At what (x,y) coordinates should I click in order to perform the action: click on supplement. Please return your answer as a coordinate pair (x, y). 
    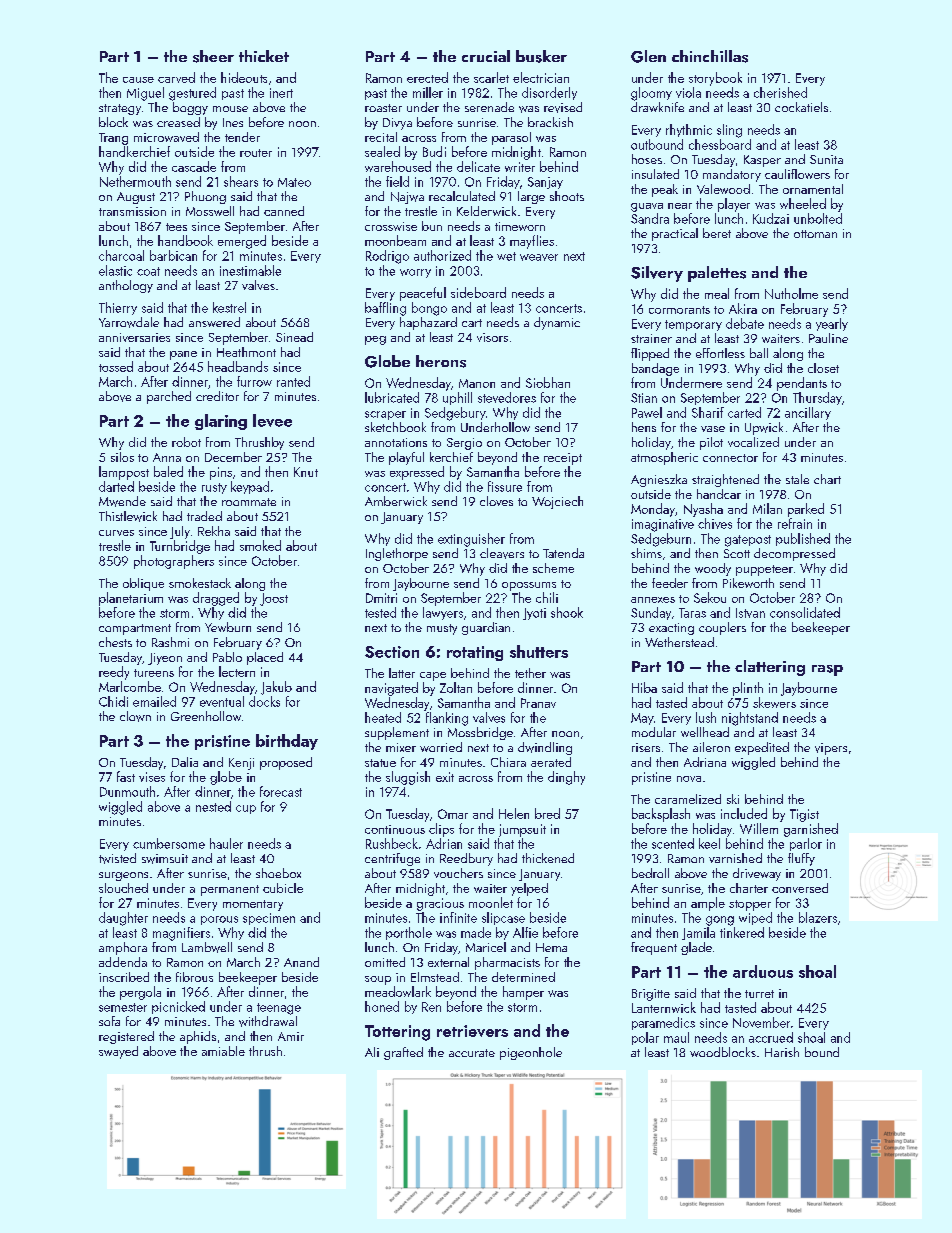
    Looking at the image, I should click on (397, 733).
